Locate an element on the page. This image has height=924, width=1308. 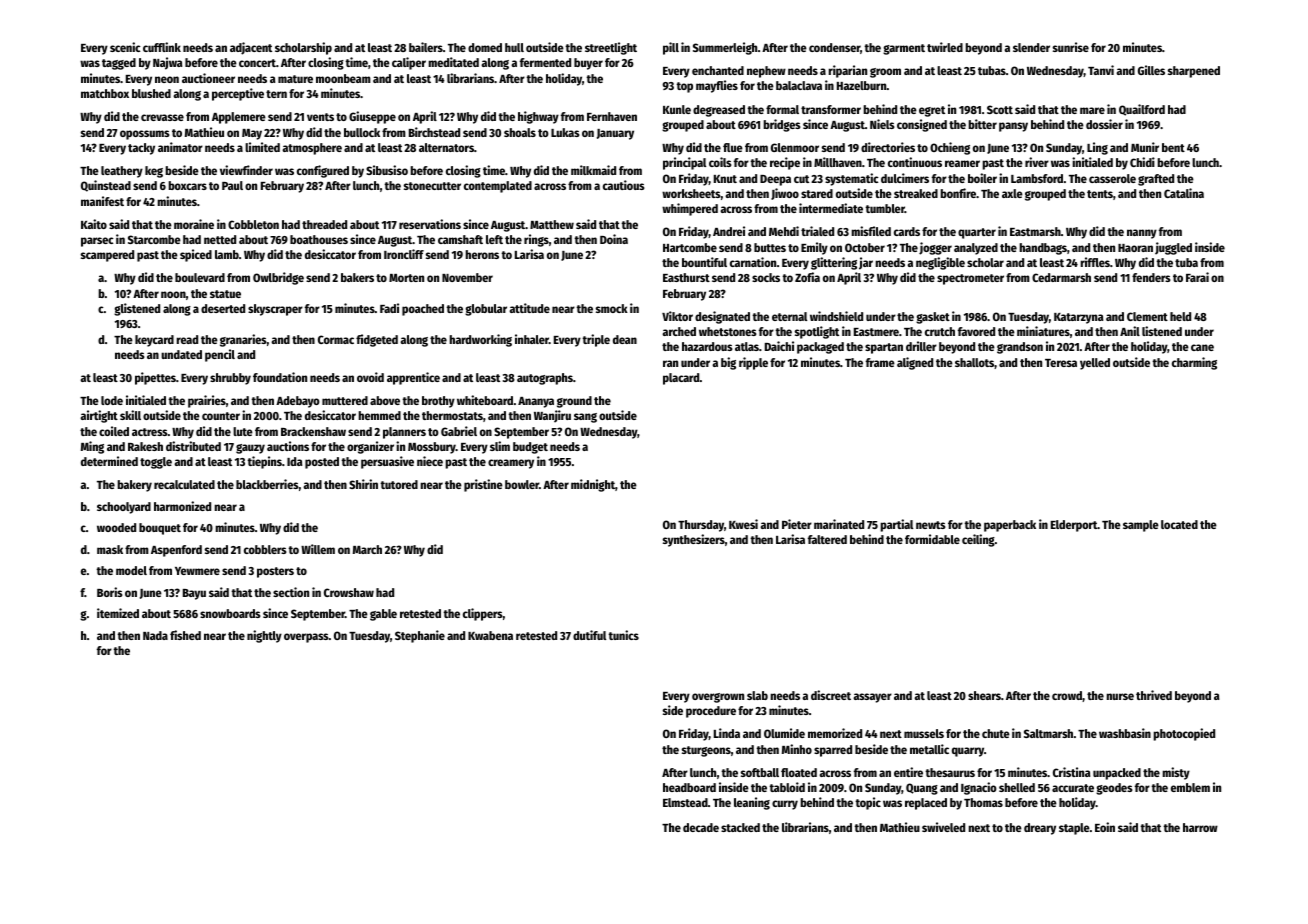
synthesizers is located at coordinates (694, 540).
